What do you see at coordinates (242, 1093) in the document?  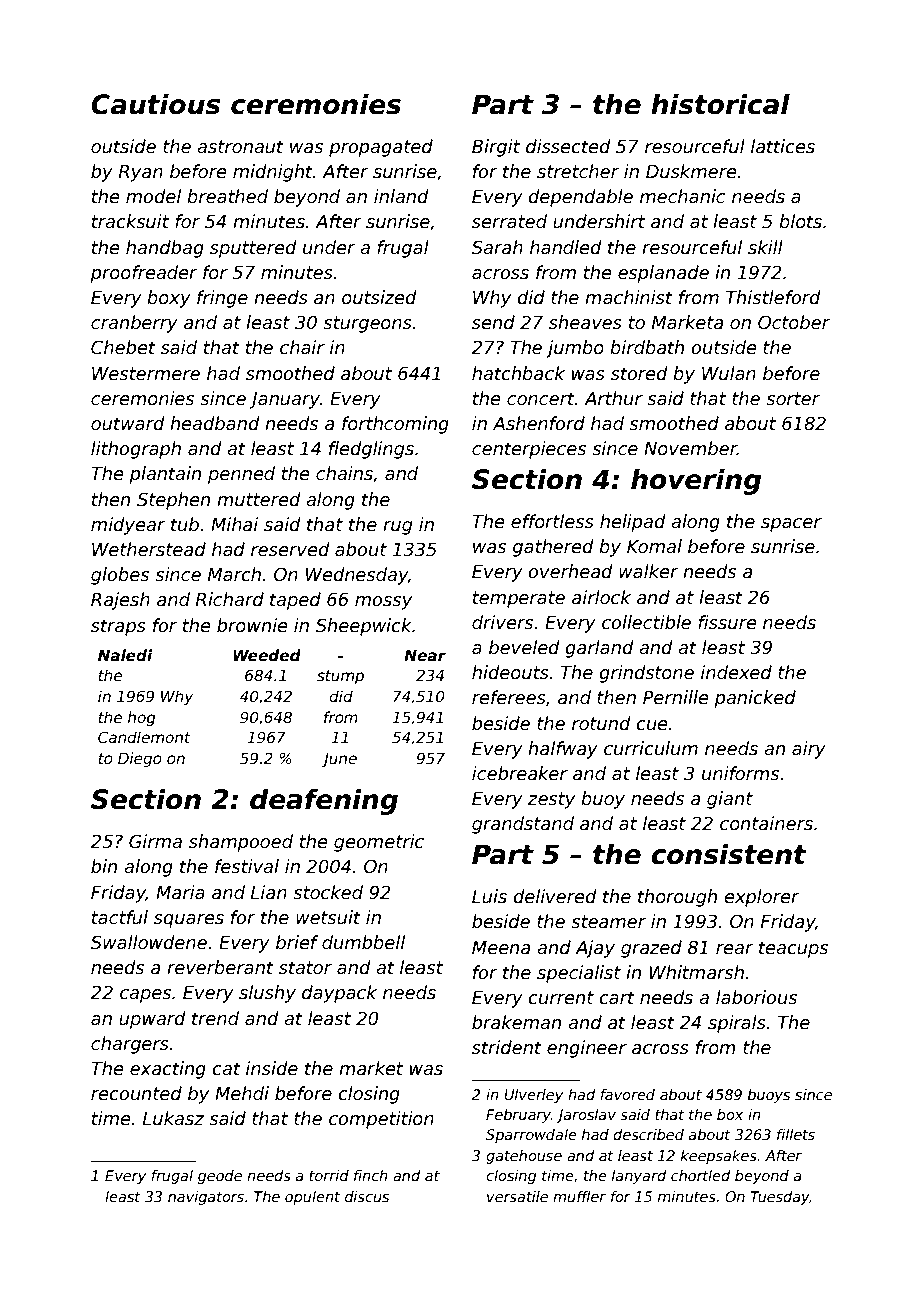 I see `Mehdi` at bounding box center [242, 1093].
